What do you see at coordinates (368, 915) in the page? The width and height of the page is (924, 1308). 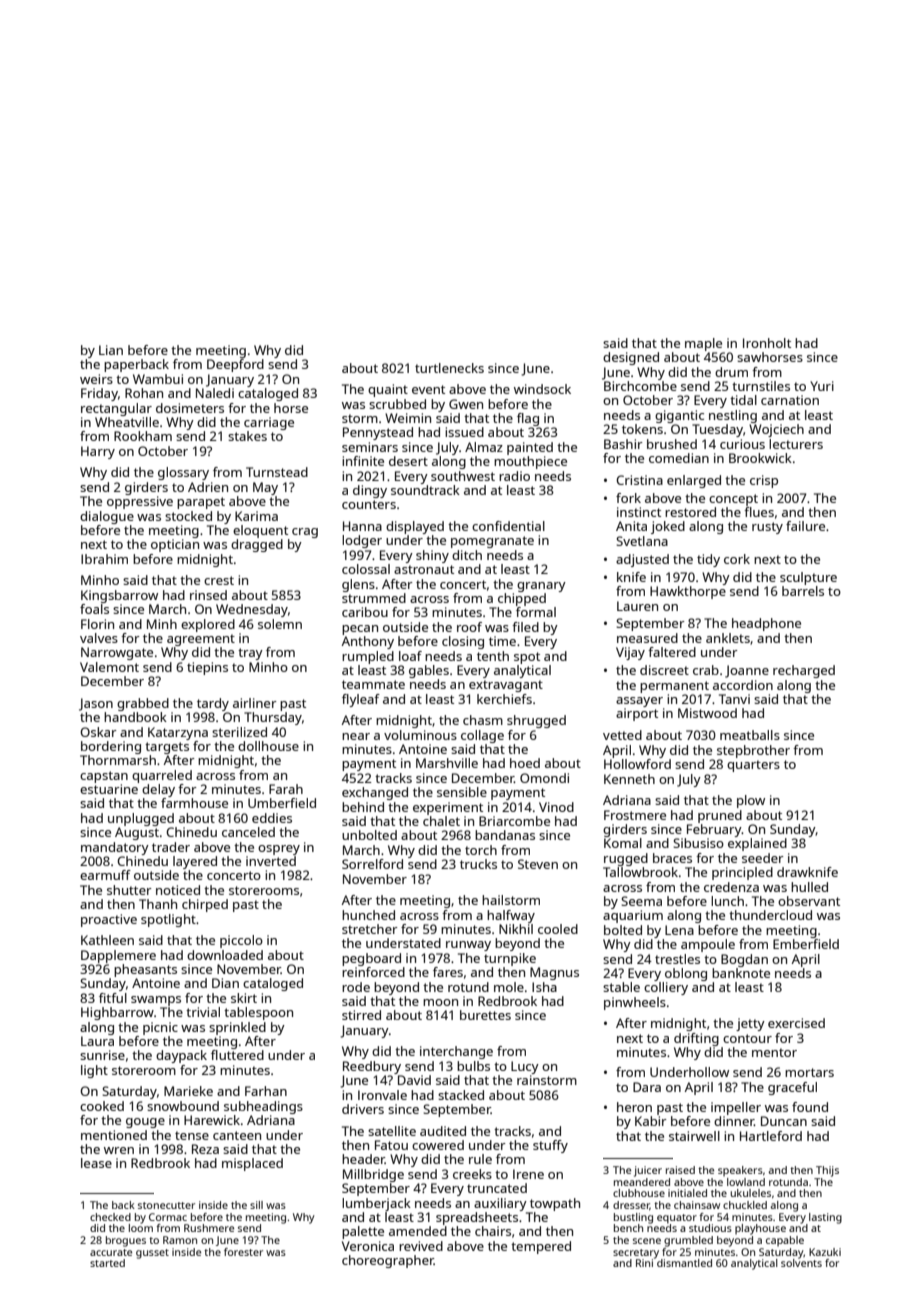 I see `hunched` at bounding box center [368, 915].
